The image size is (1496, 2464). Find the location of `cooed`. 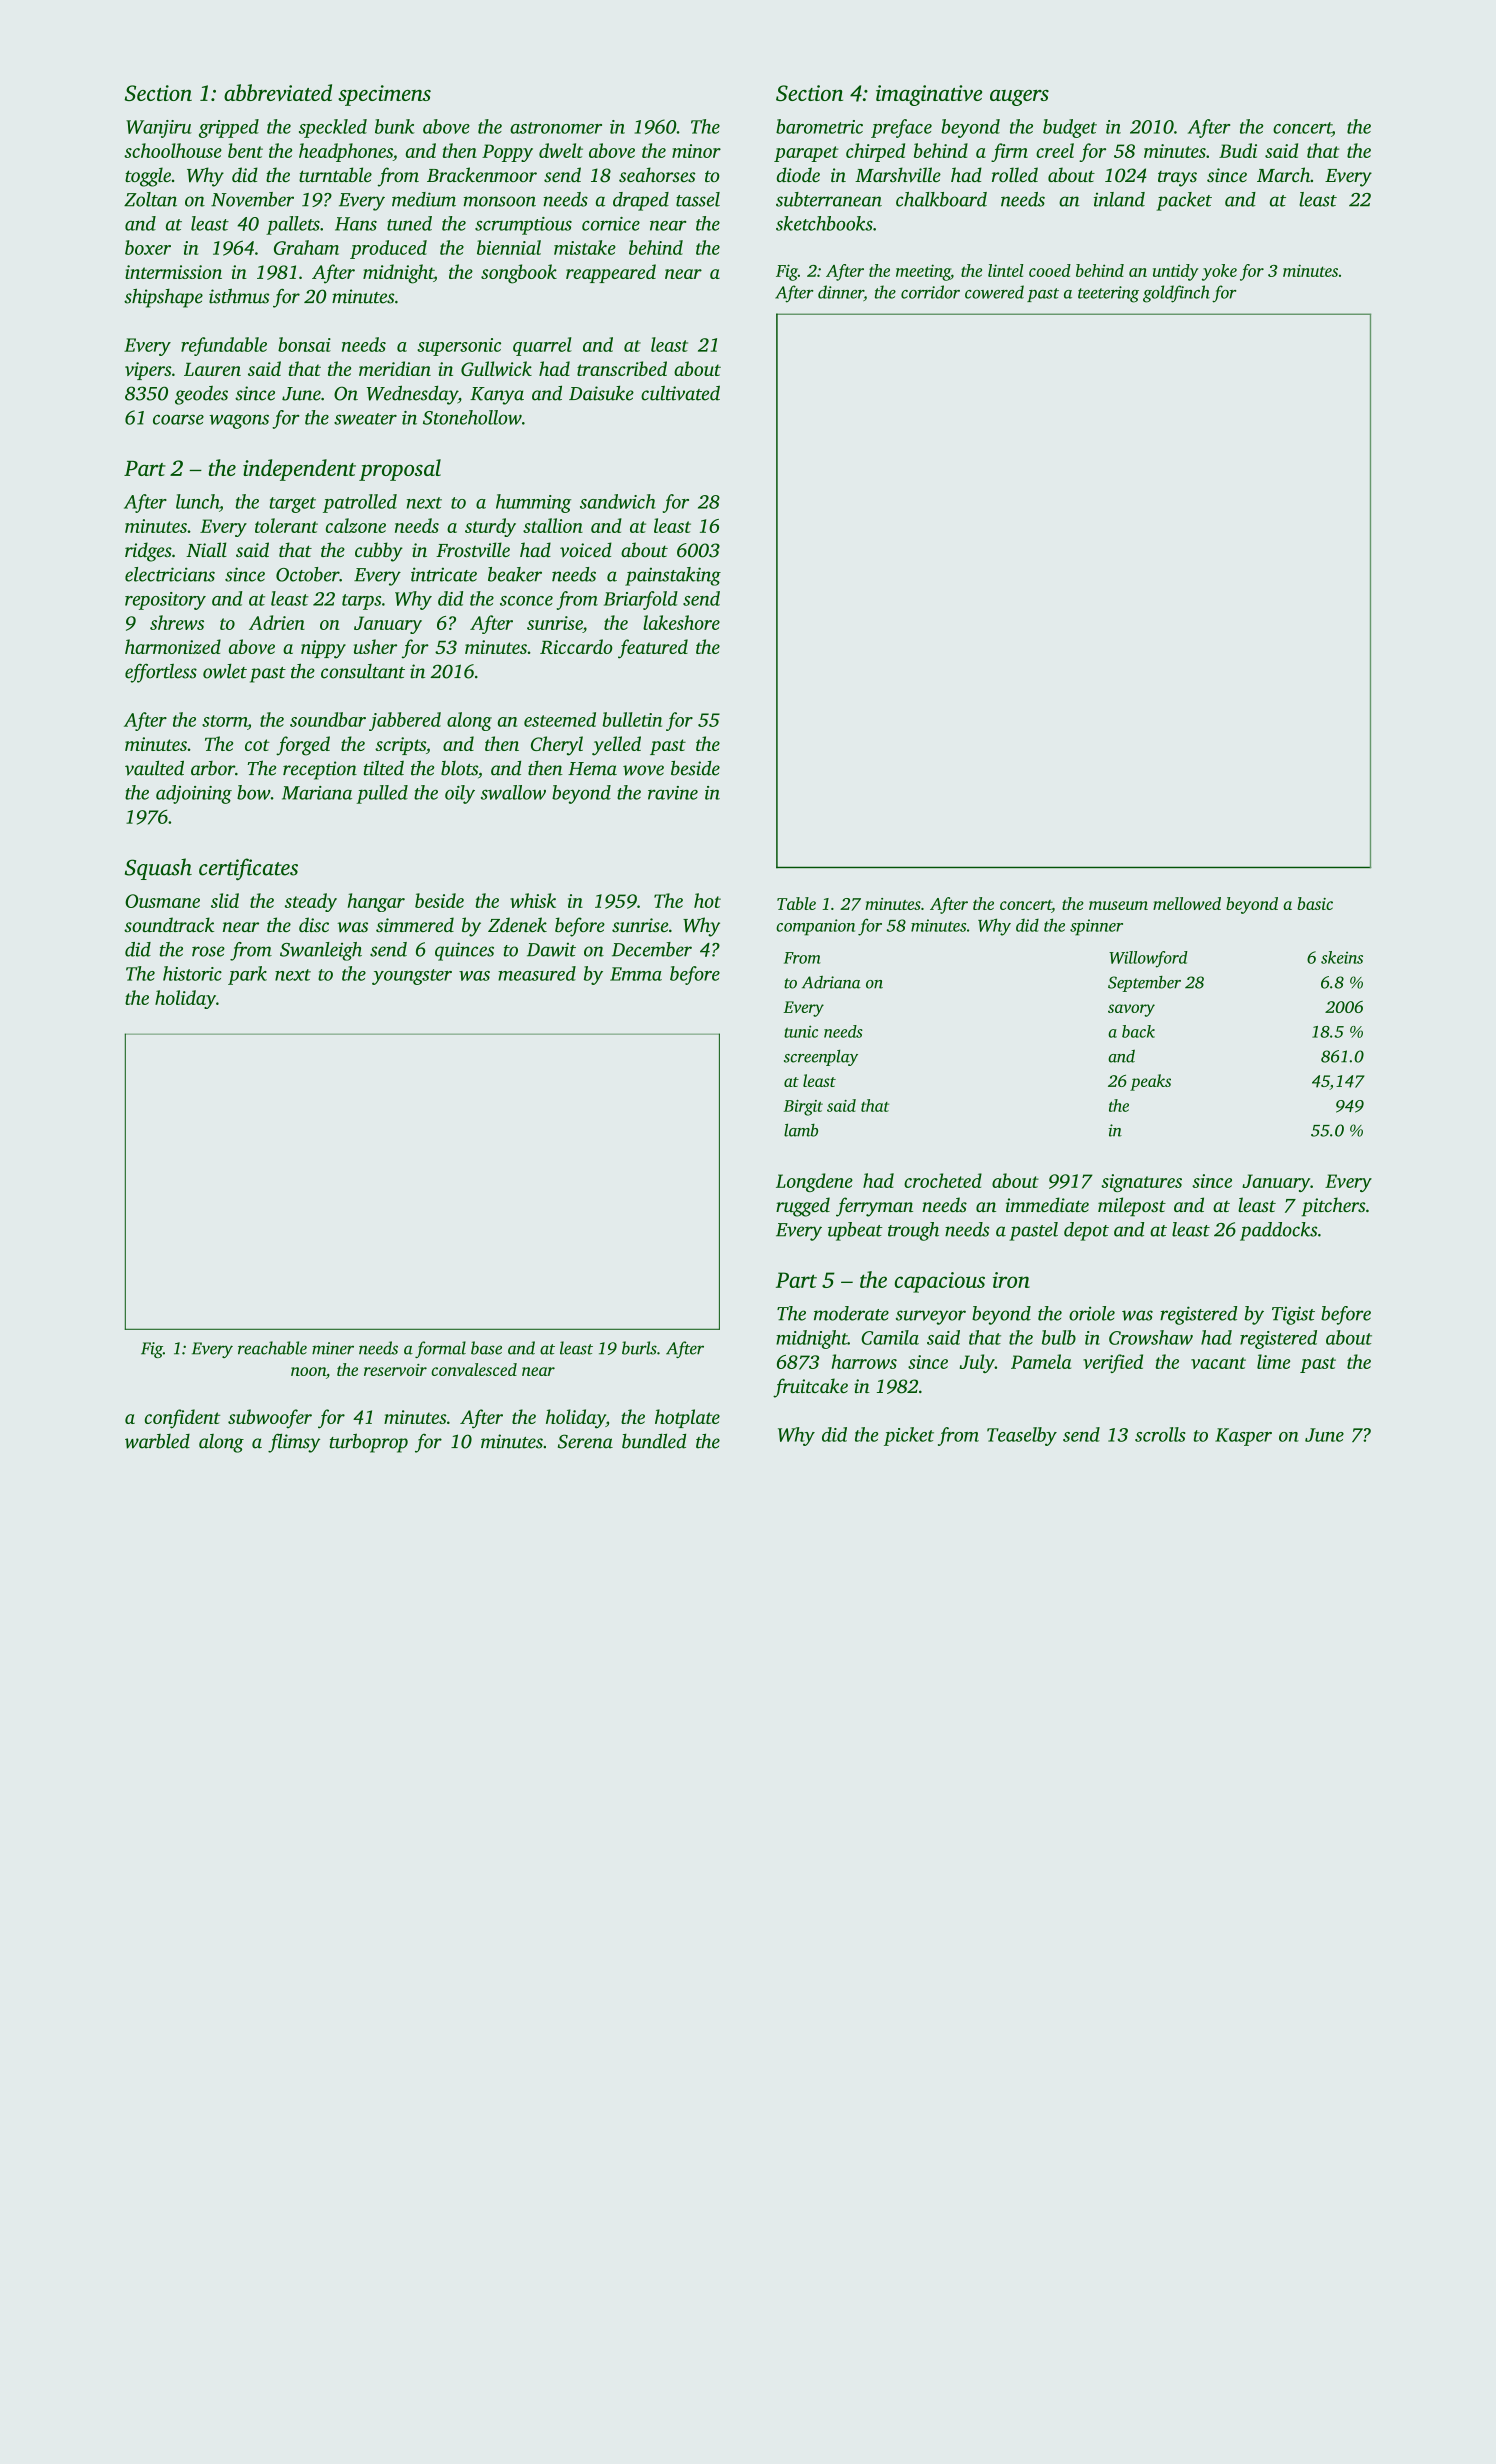

cooed is located at coordinates (1050, 270).
